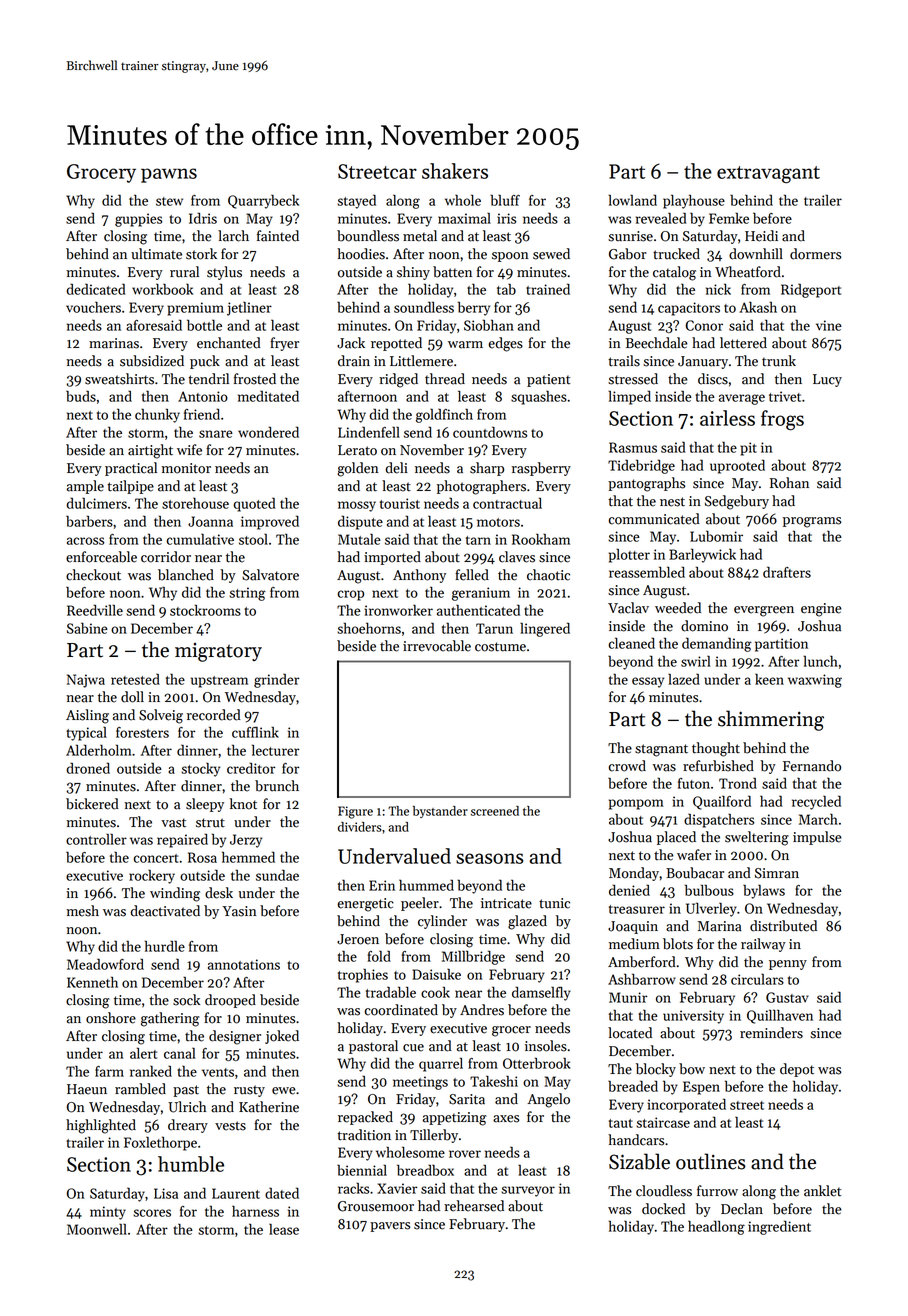  Describe the element at coordinates (474, 1206) in the screenshot. I see `rehearsed` at that location.
